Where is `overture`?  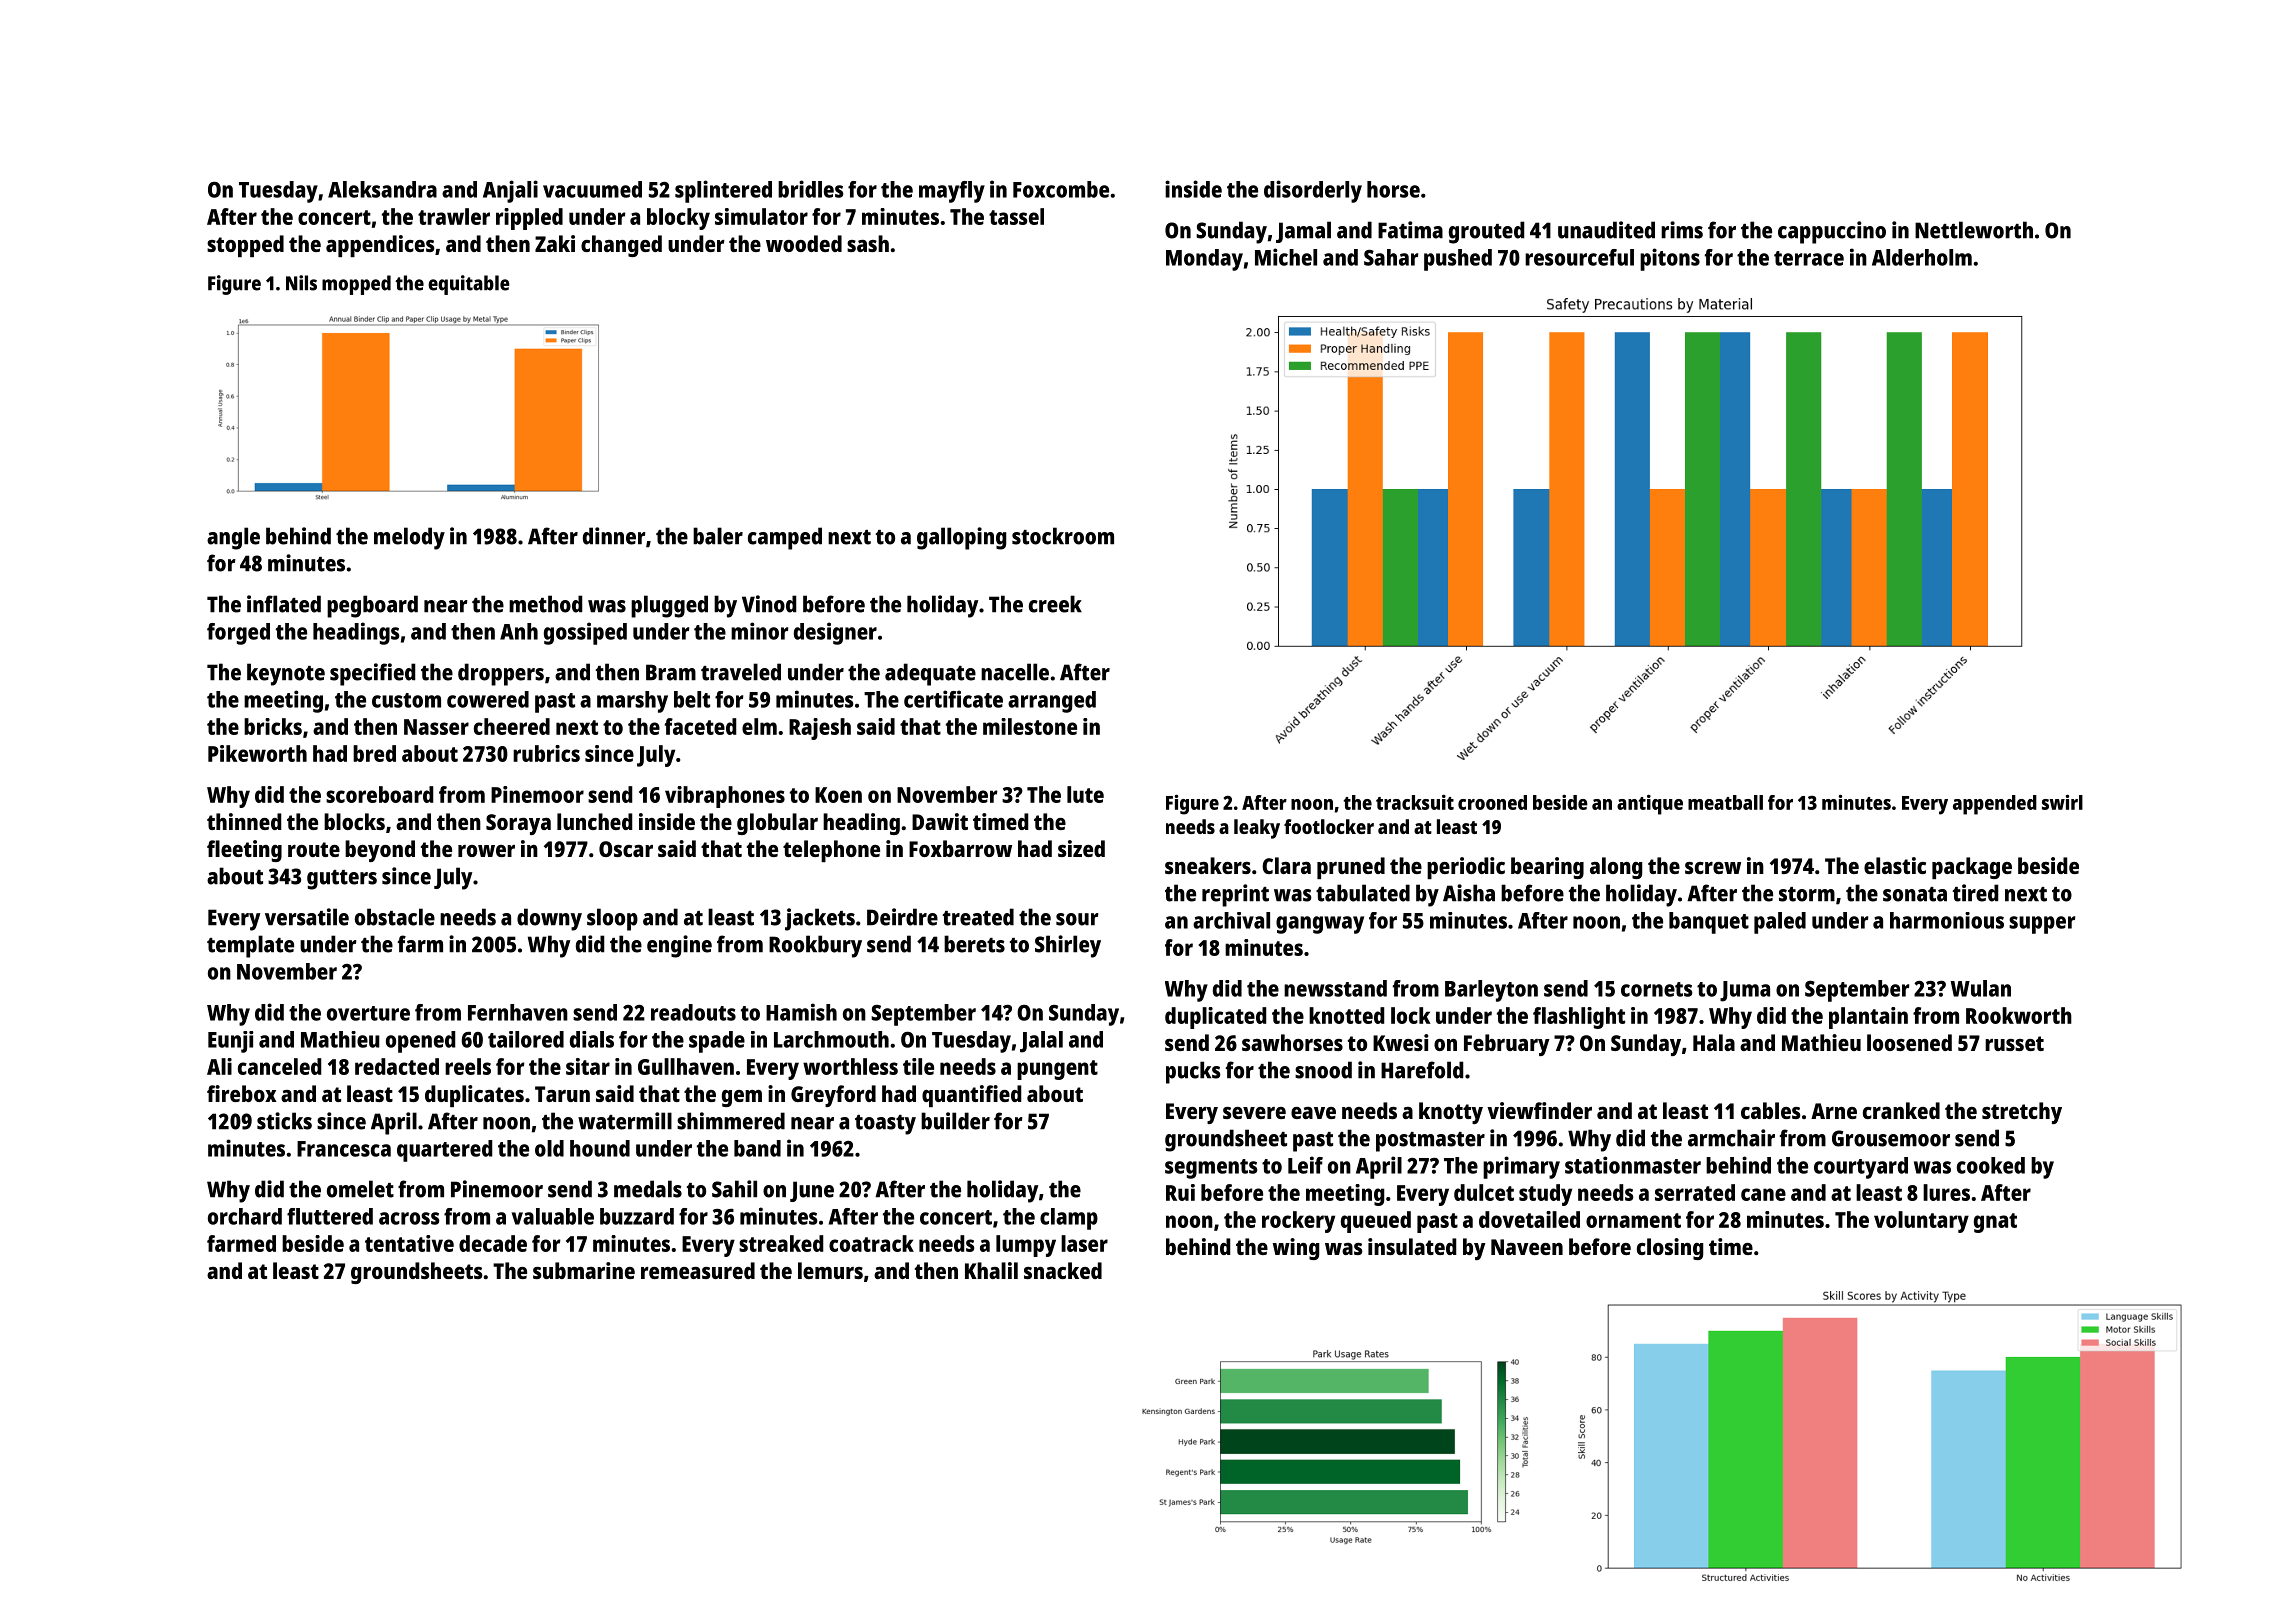
overture is located at coordinates (368, 1013).
